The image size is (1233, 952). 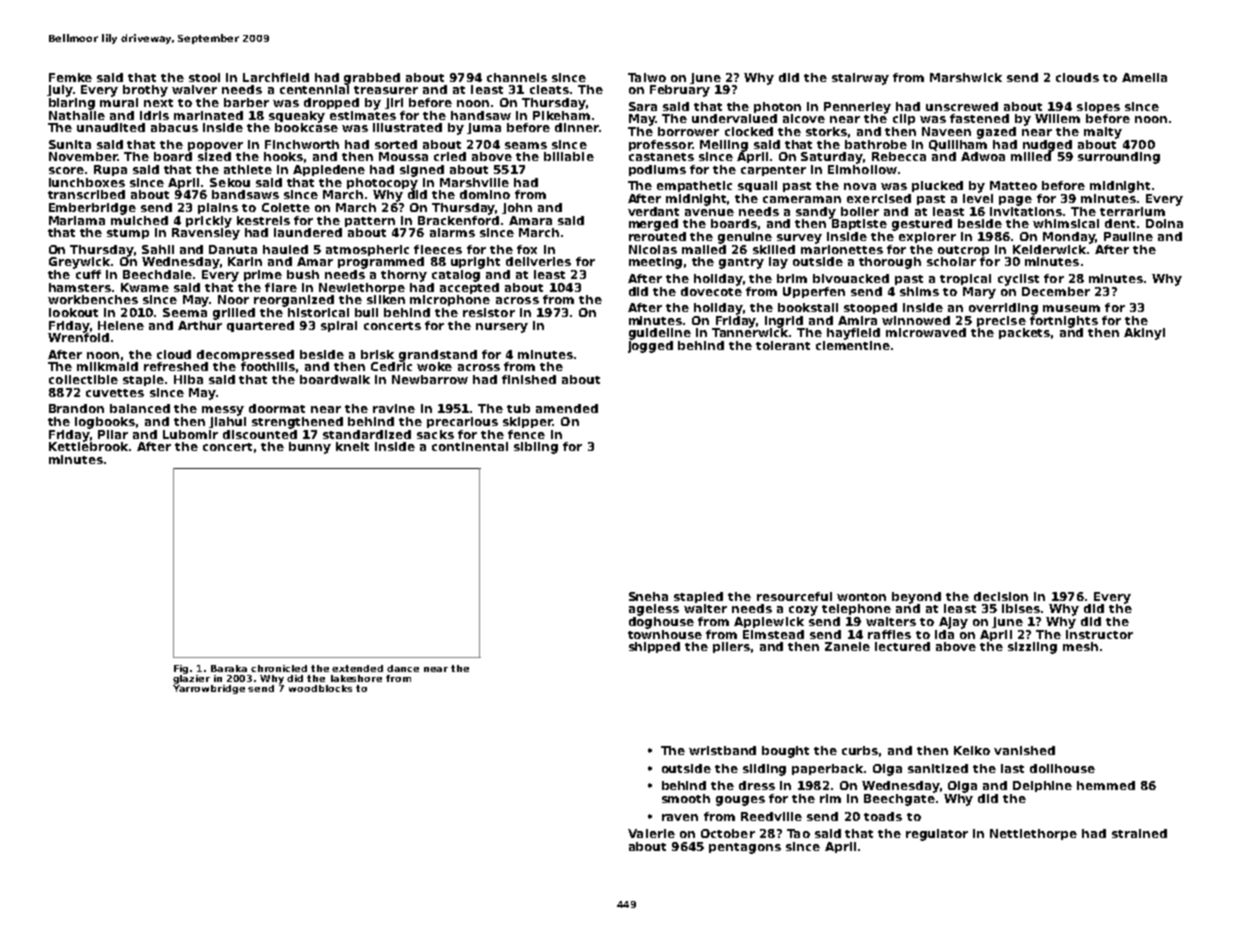 What do you see at coordinates (209, 689) in the page?
I see `Yarrowbridge` at bounding box center [209, 689].
